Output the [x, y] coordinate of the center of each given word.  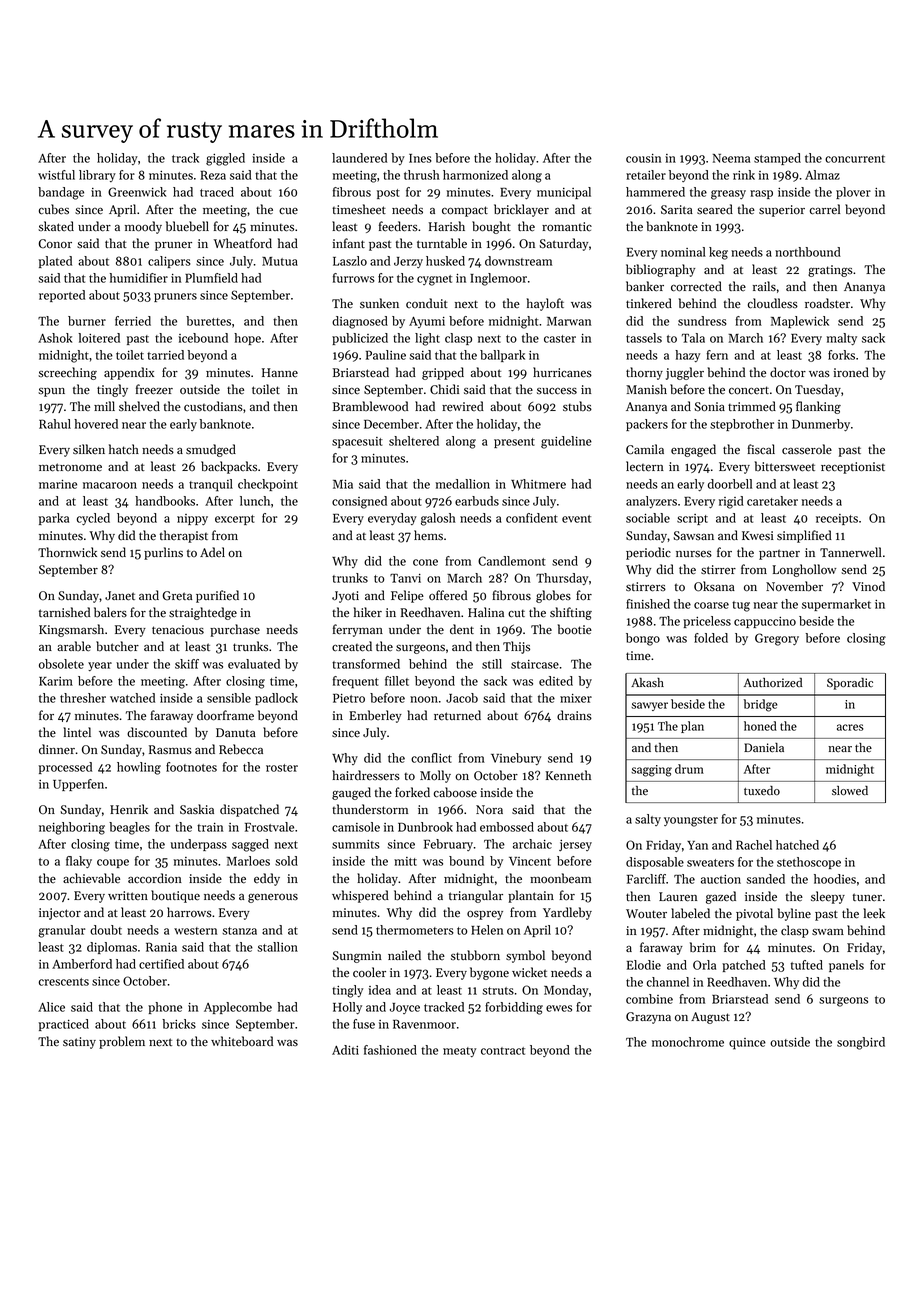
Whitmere [538, 484]
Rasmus [170, 749]
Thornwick [67, 552]
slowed [850, 791]
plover [853, 193]
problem [122, 1042]
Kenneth [568, 775]
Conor [55, 244]
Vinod [868, 586]
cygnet [434, 280]
